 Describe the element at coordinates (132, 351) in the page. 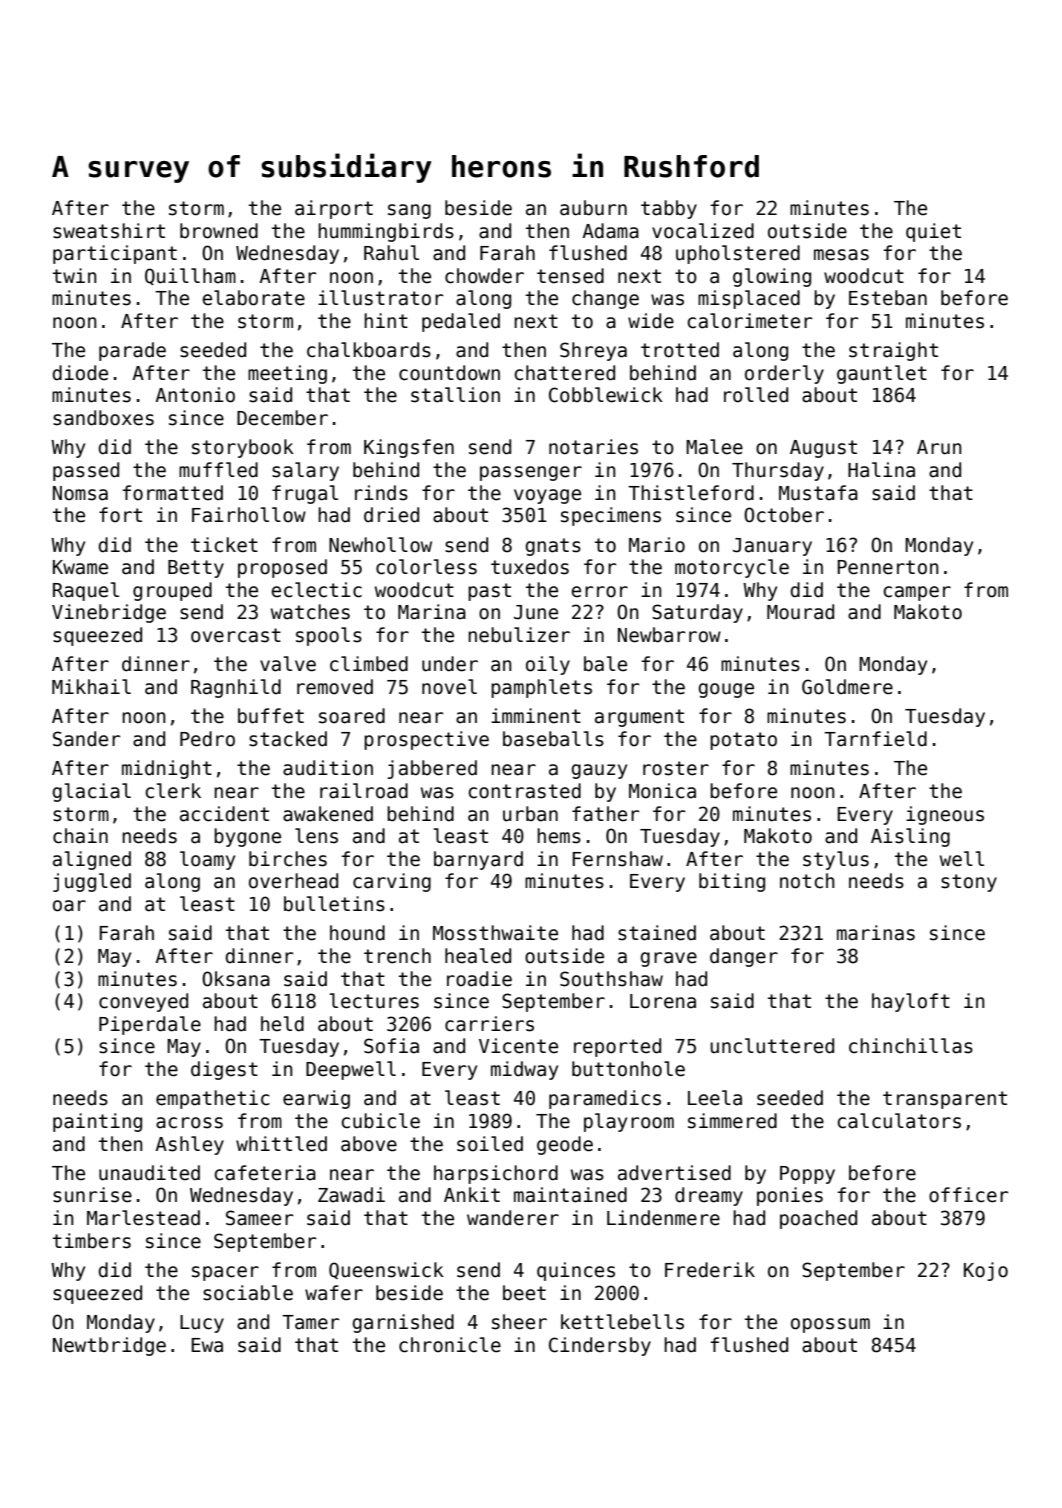

I see `parade` at that location.
